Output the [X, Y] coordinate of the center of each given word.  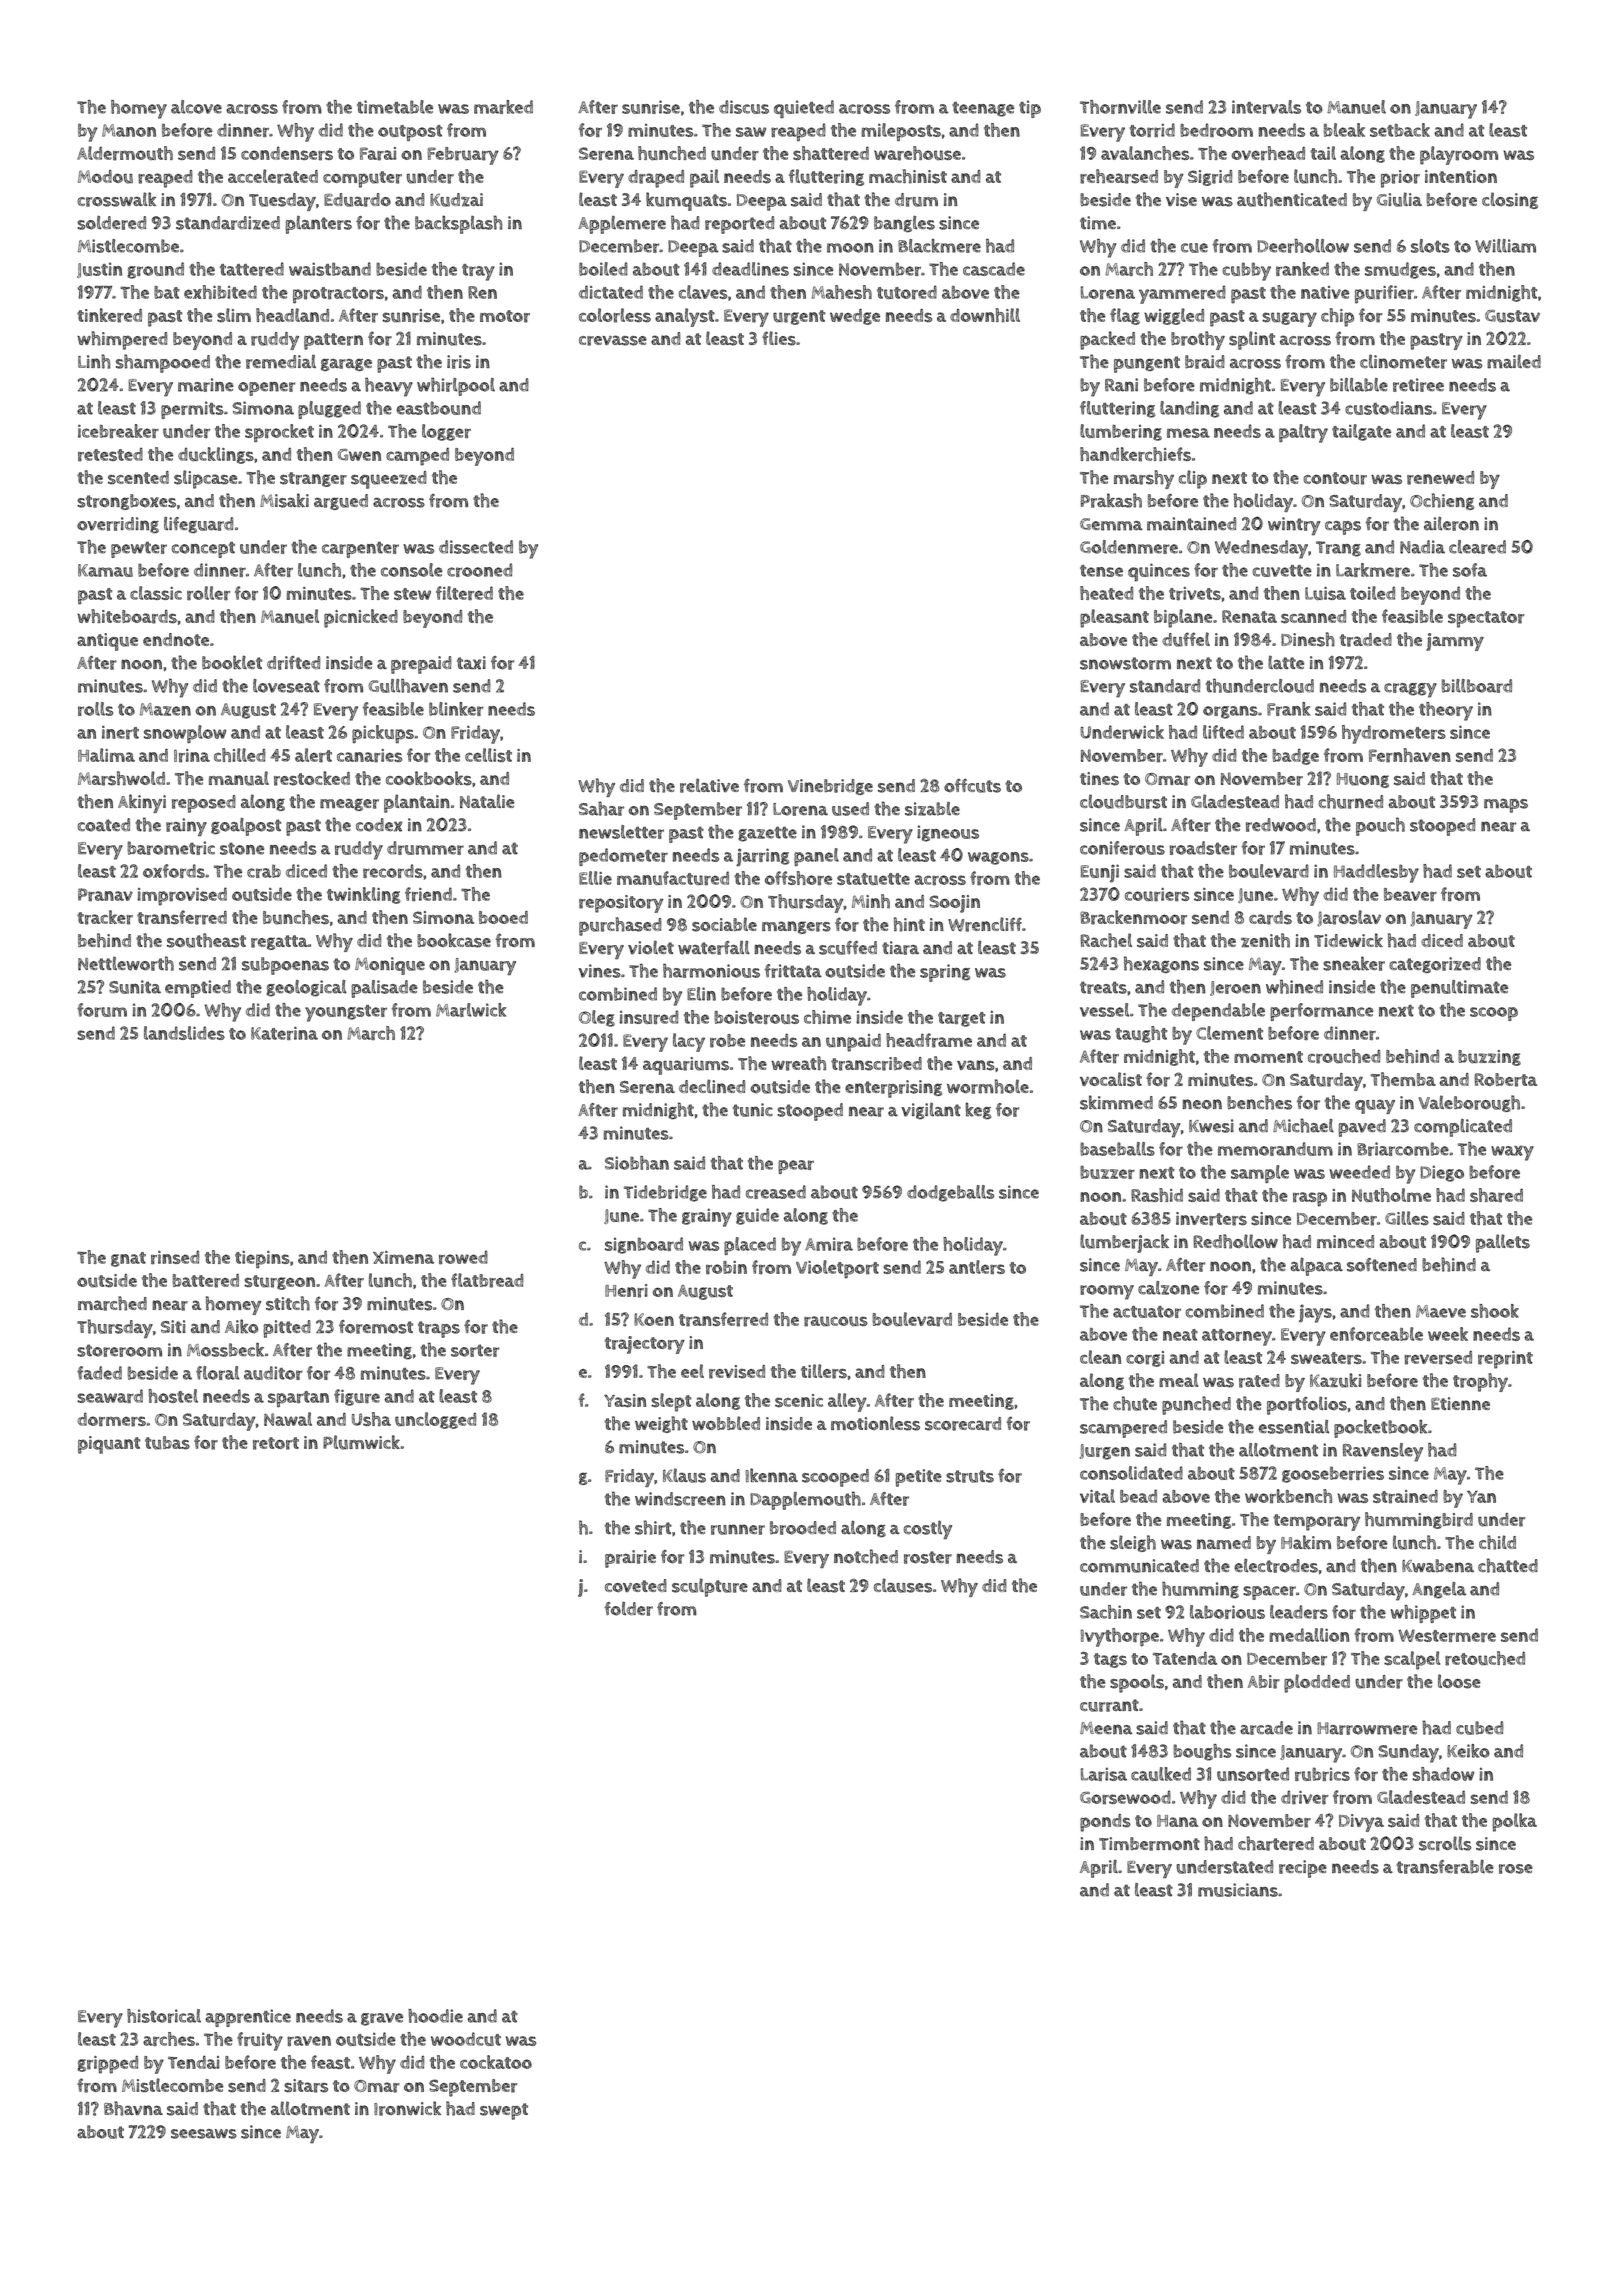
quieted [804, 109]
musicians [1238, 1890]
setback [1400, 130]
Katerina [284, 1033]
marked [503, 107]
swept [504, 2111]
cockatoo [496, 2062]
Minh [871, 901]
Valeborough [1469, 1103]
